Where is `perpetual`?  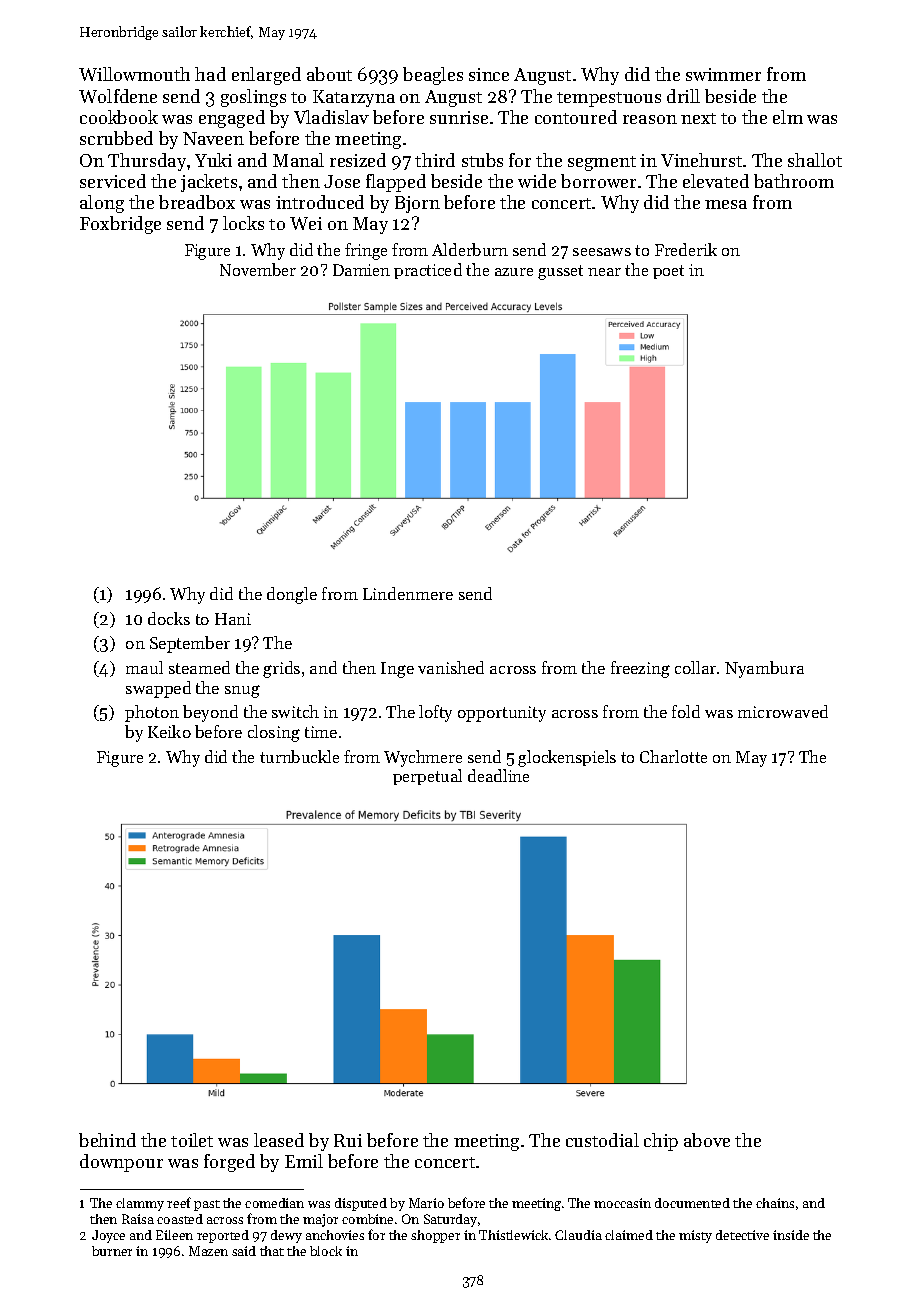
perpetual is located at coordinates (427, 777).
